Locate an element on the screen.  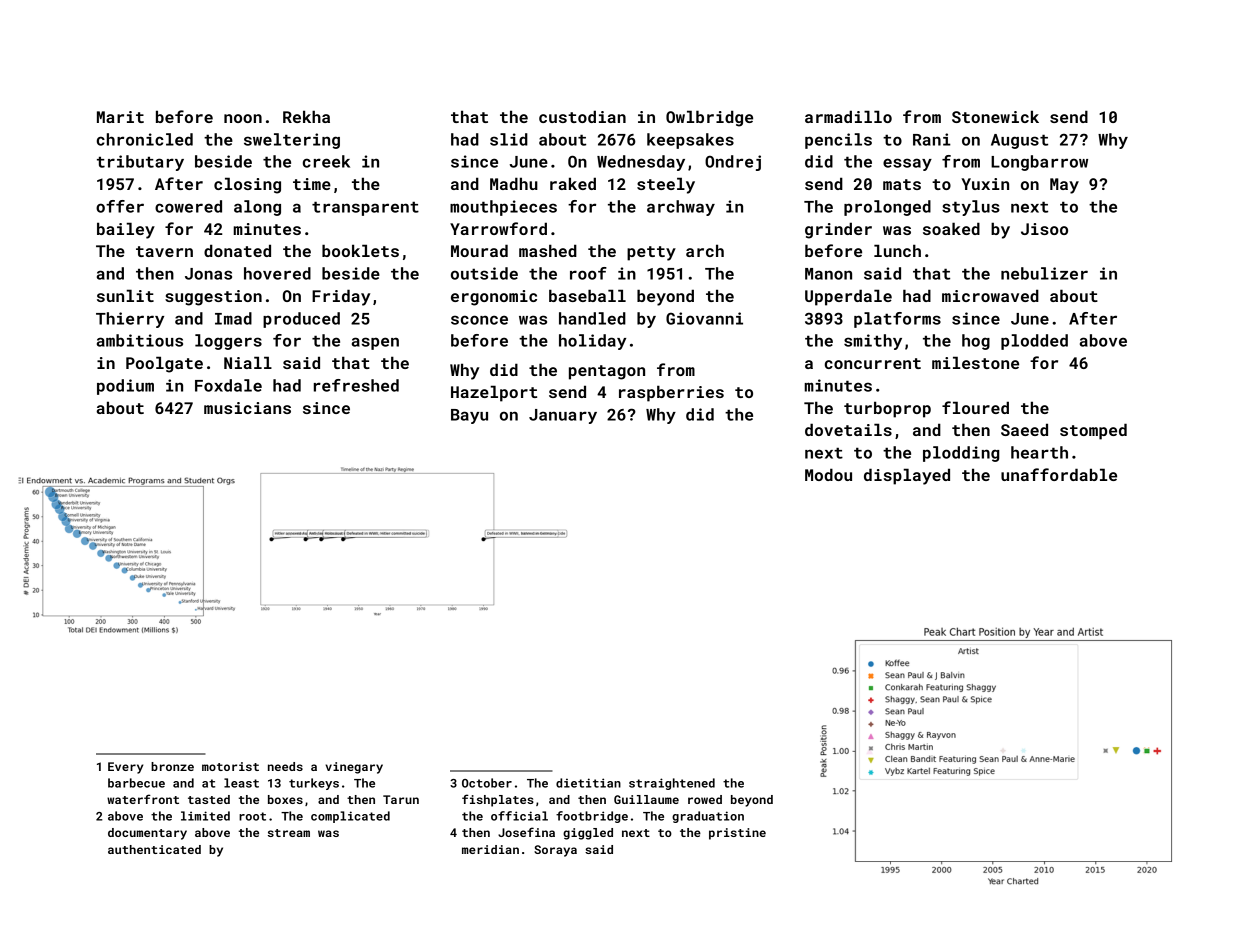
raspberries is located at coordinates (671, 393).
